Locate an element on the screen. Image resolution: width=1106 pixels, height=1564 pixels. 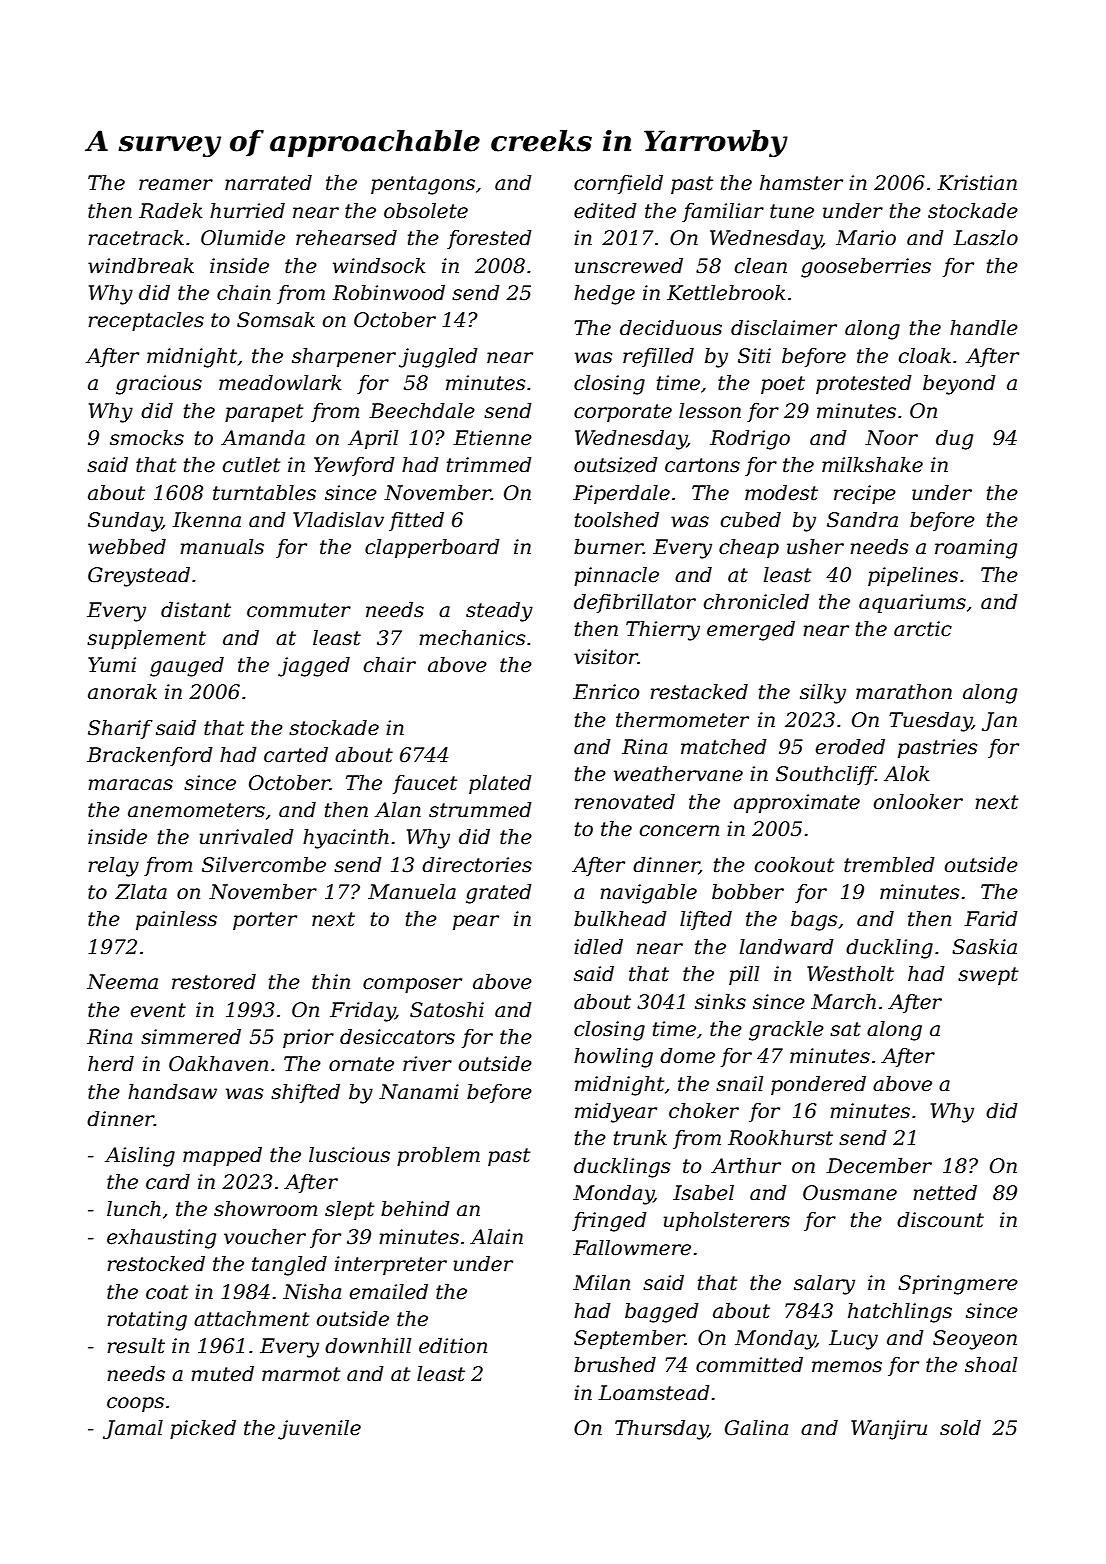
Tuesday is located at coordinates (930, 722).
